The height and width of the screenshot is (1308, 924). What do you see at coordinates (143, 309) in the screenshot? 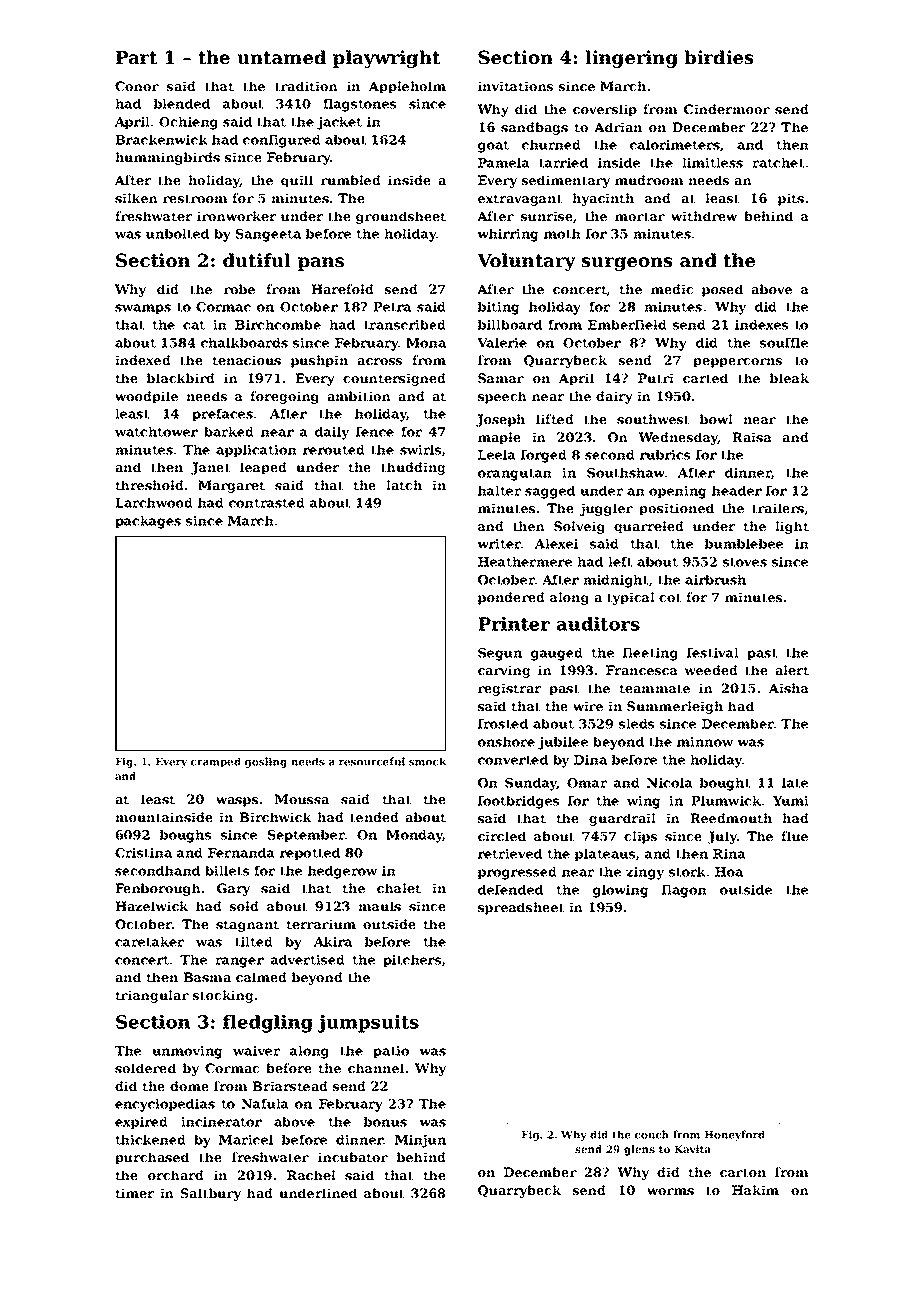
I see `swamps` at bounding box center [143, 309].
